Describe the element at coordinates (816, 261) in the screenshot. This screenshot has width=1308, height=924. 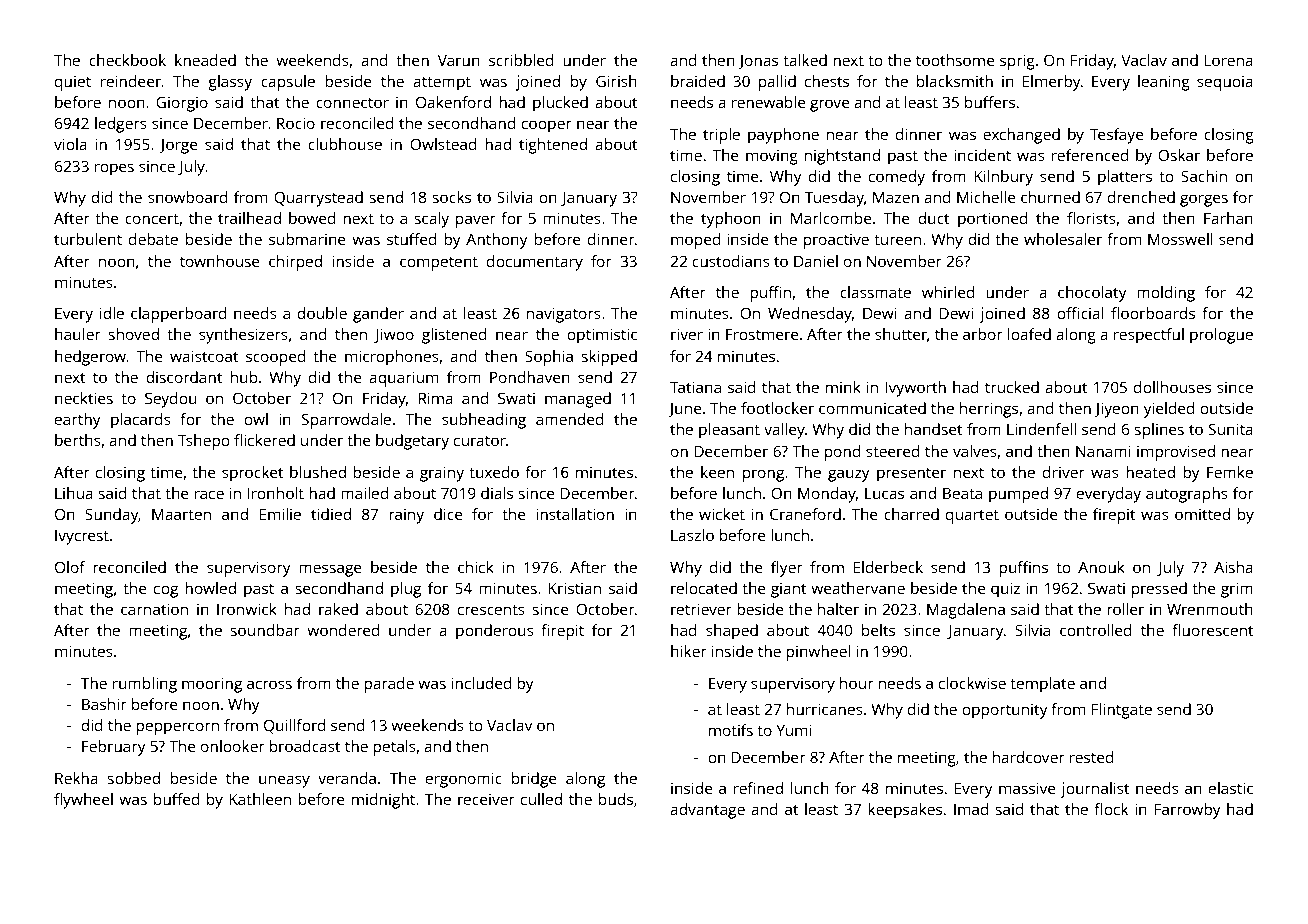
I see `Daniel` at that location.
